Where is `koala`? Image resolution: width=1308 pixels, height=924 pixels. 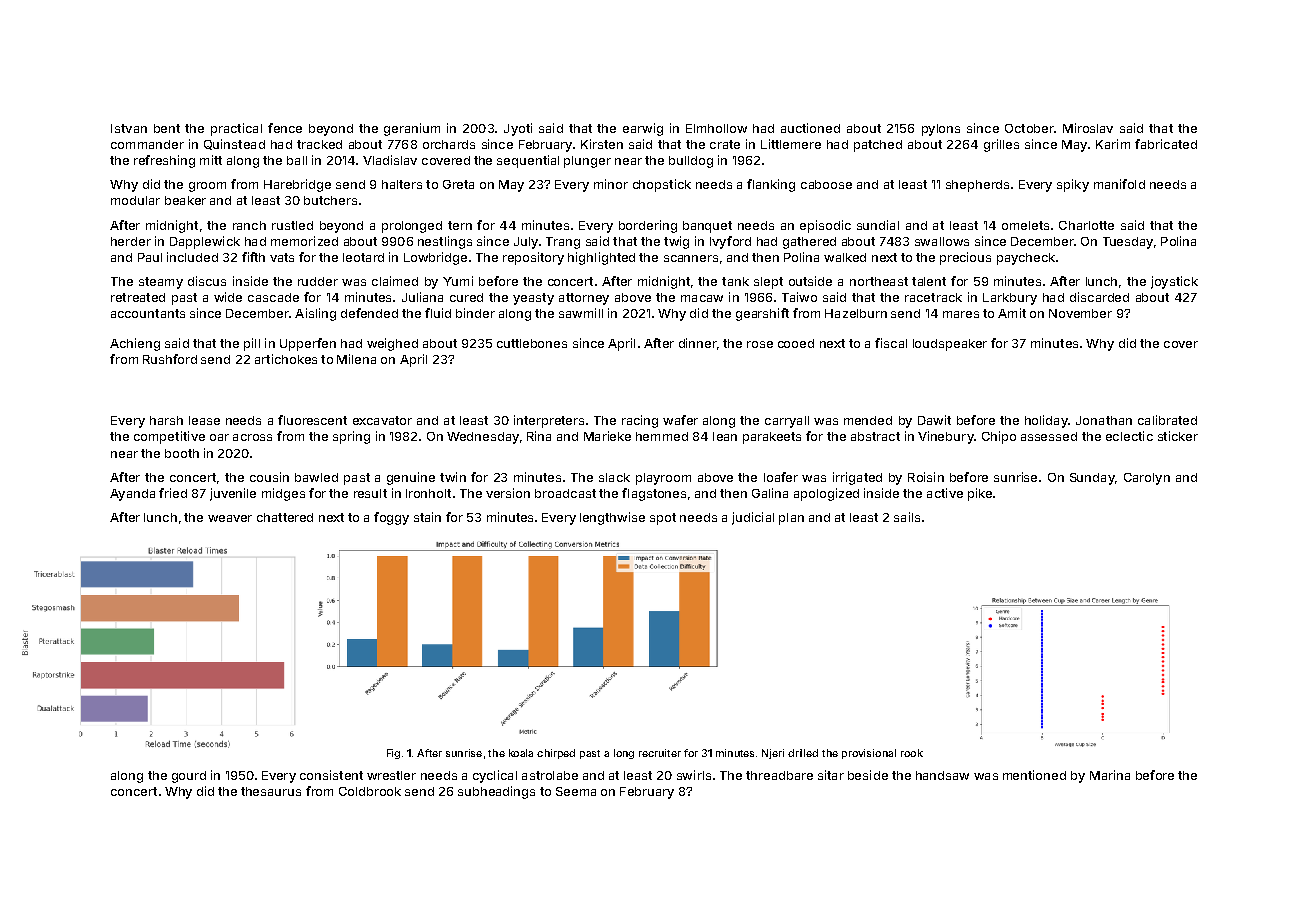
koala is located at coordinates (521, 753).
